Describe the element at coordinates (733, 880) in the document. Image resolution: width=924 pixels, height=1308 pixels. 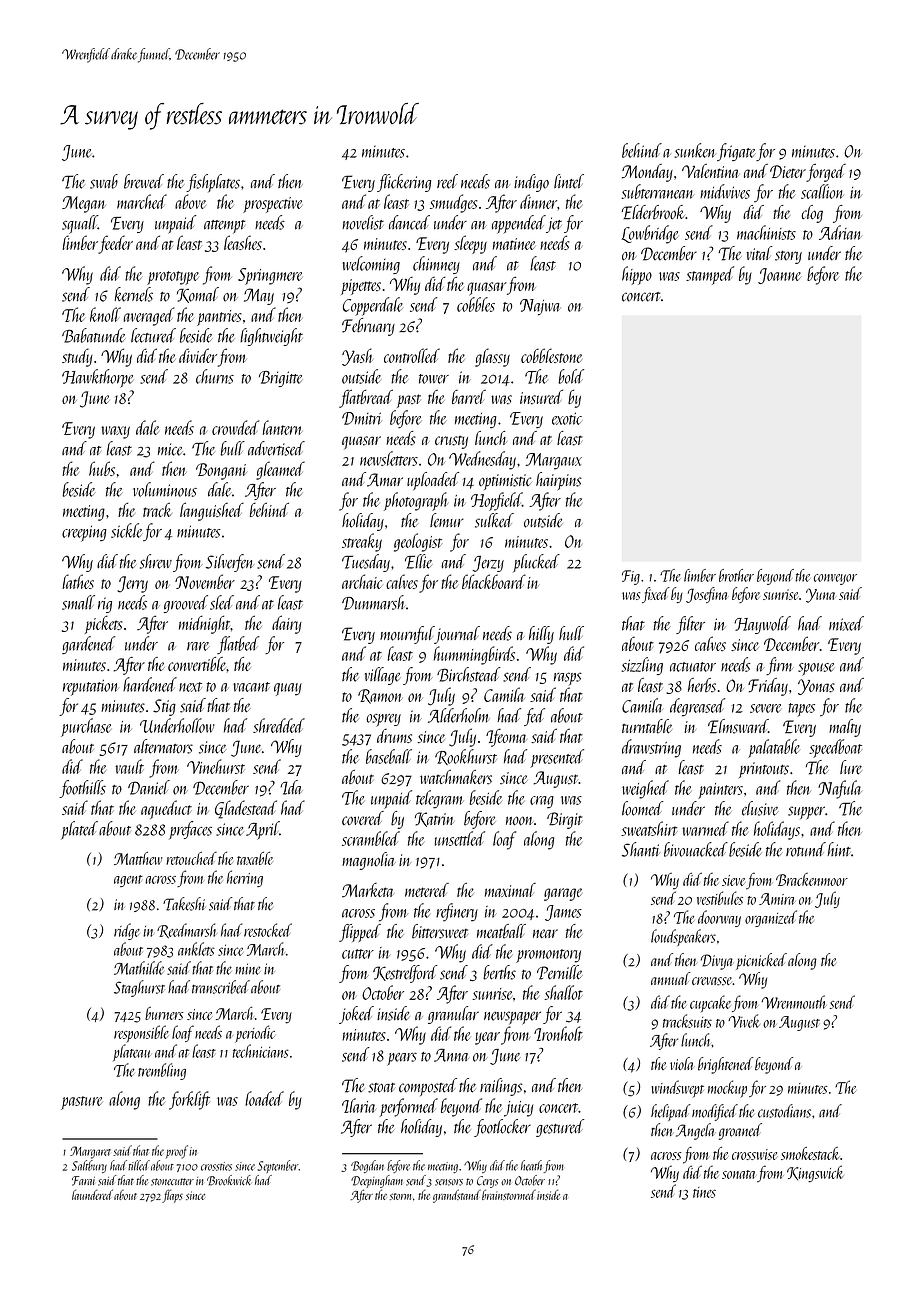
I see `sieve` at that location.
